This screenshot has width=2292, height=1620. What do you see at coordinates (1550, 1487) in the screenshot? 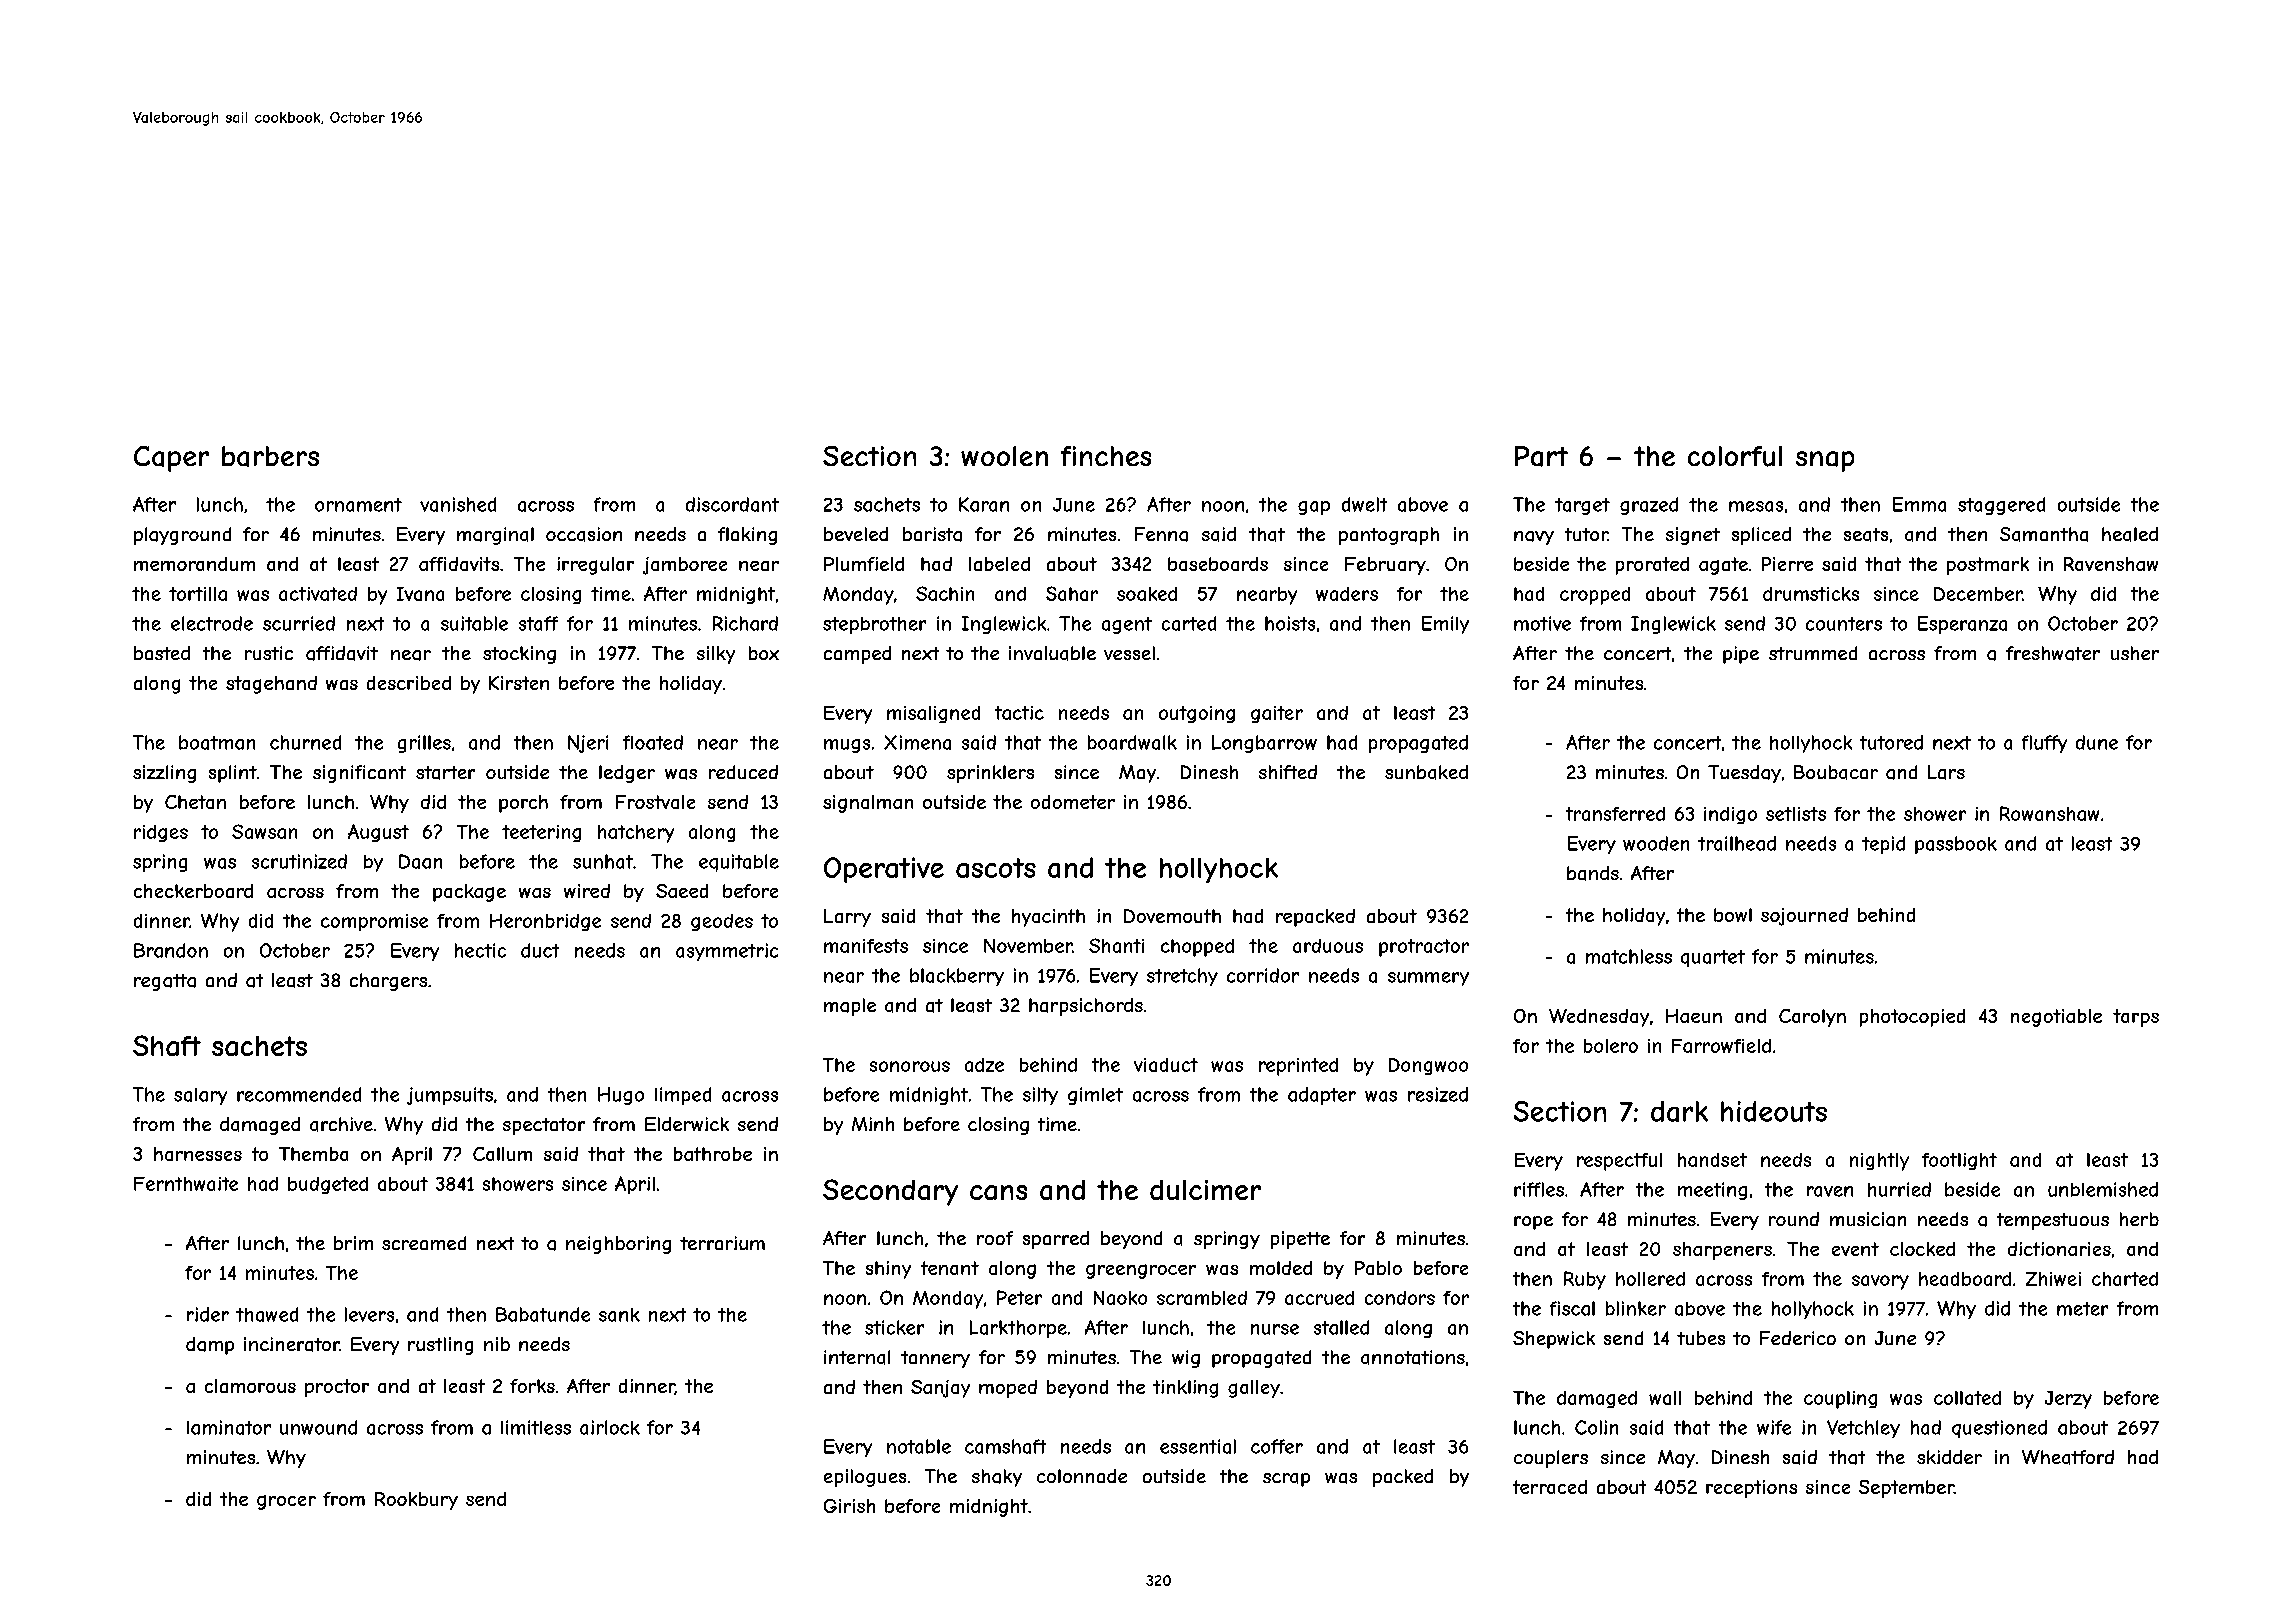
I see `terraced` at bounding box center [1550, 1487].
